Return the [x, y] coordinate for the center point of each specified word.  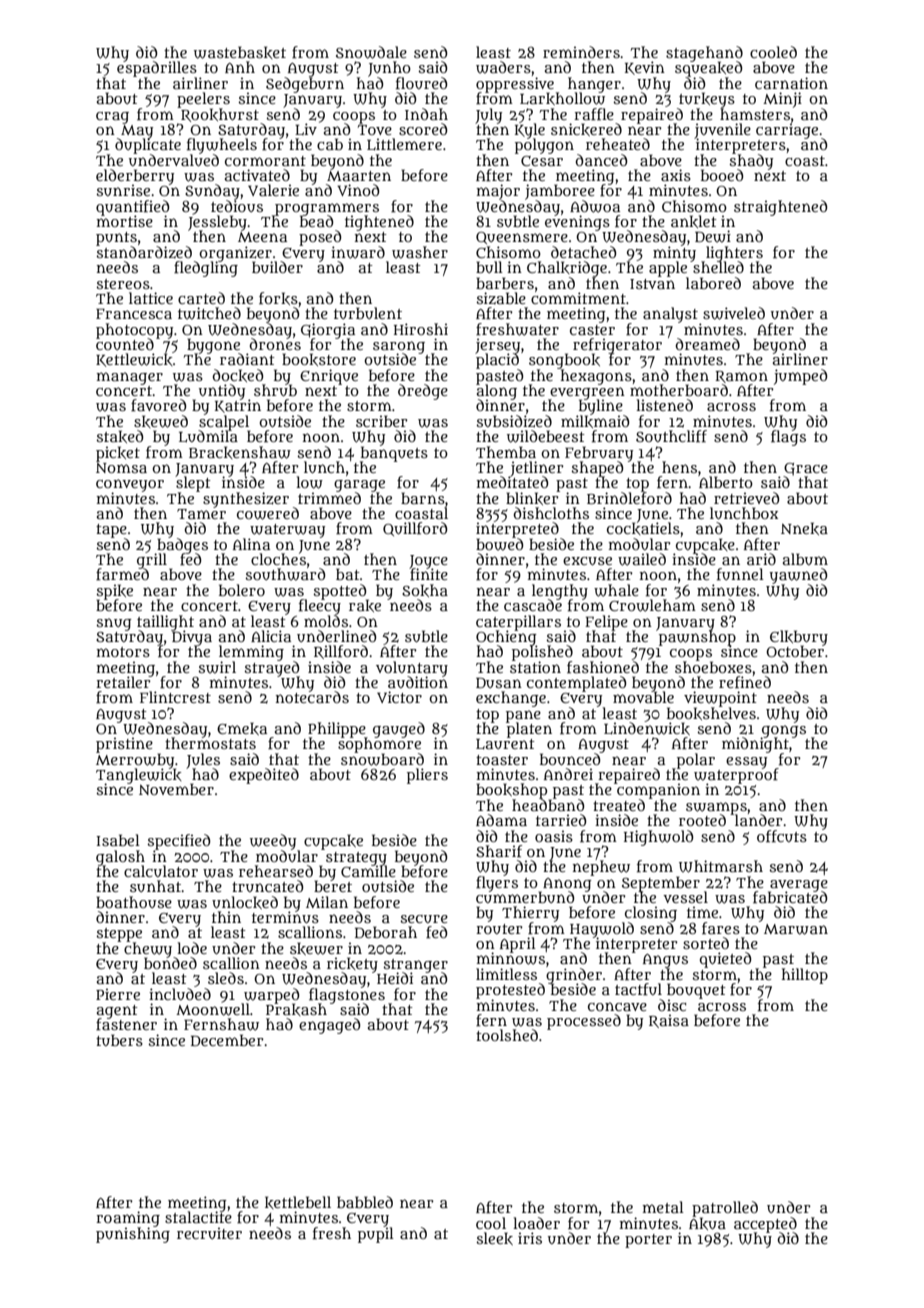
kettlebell [298, 1202]
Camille [368, 871]
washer [420, 252]
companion [658, 791]
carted [201, 298]
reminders [581, 52]
